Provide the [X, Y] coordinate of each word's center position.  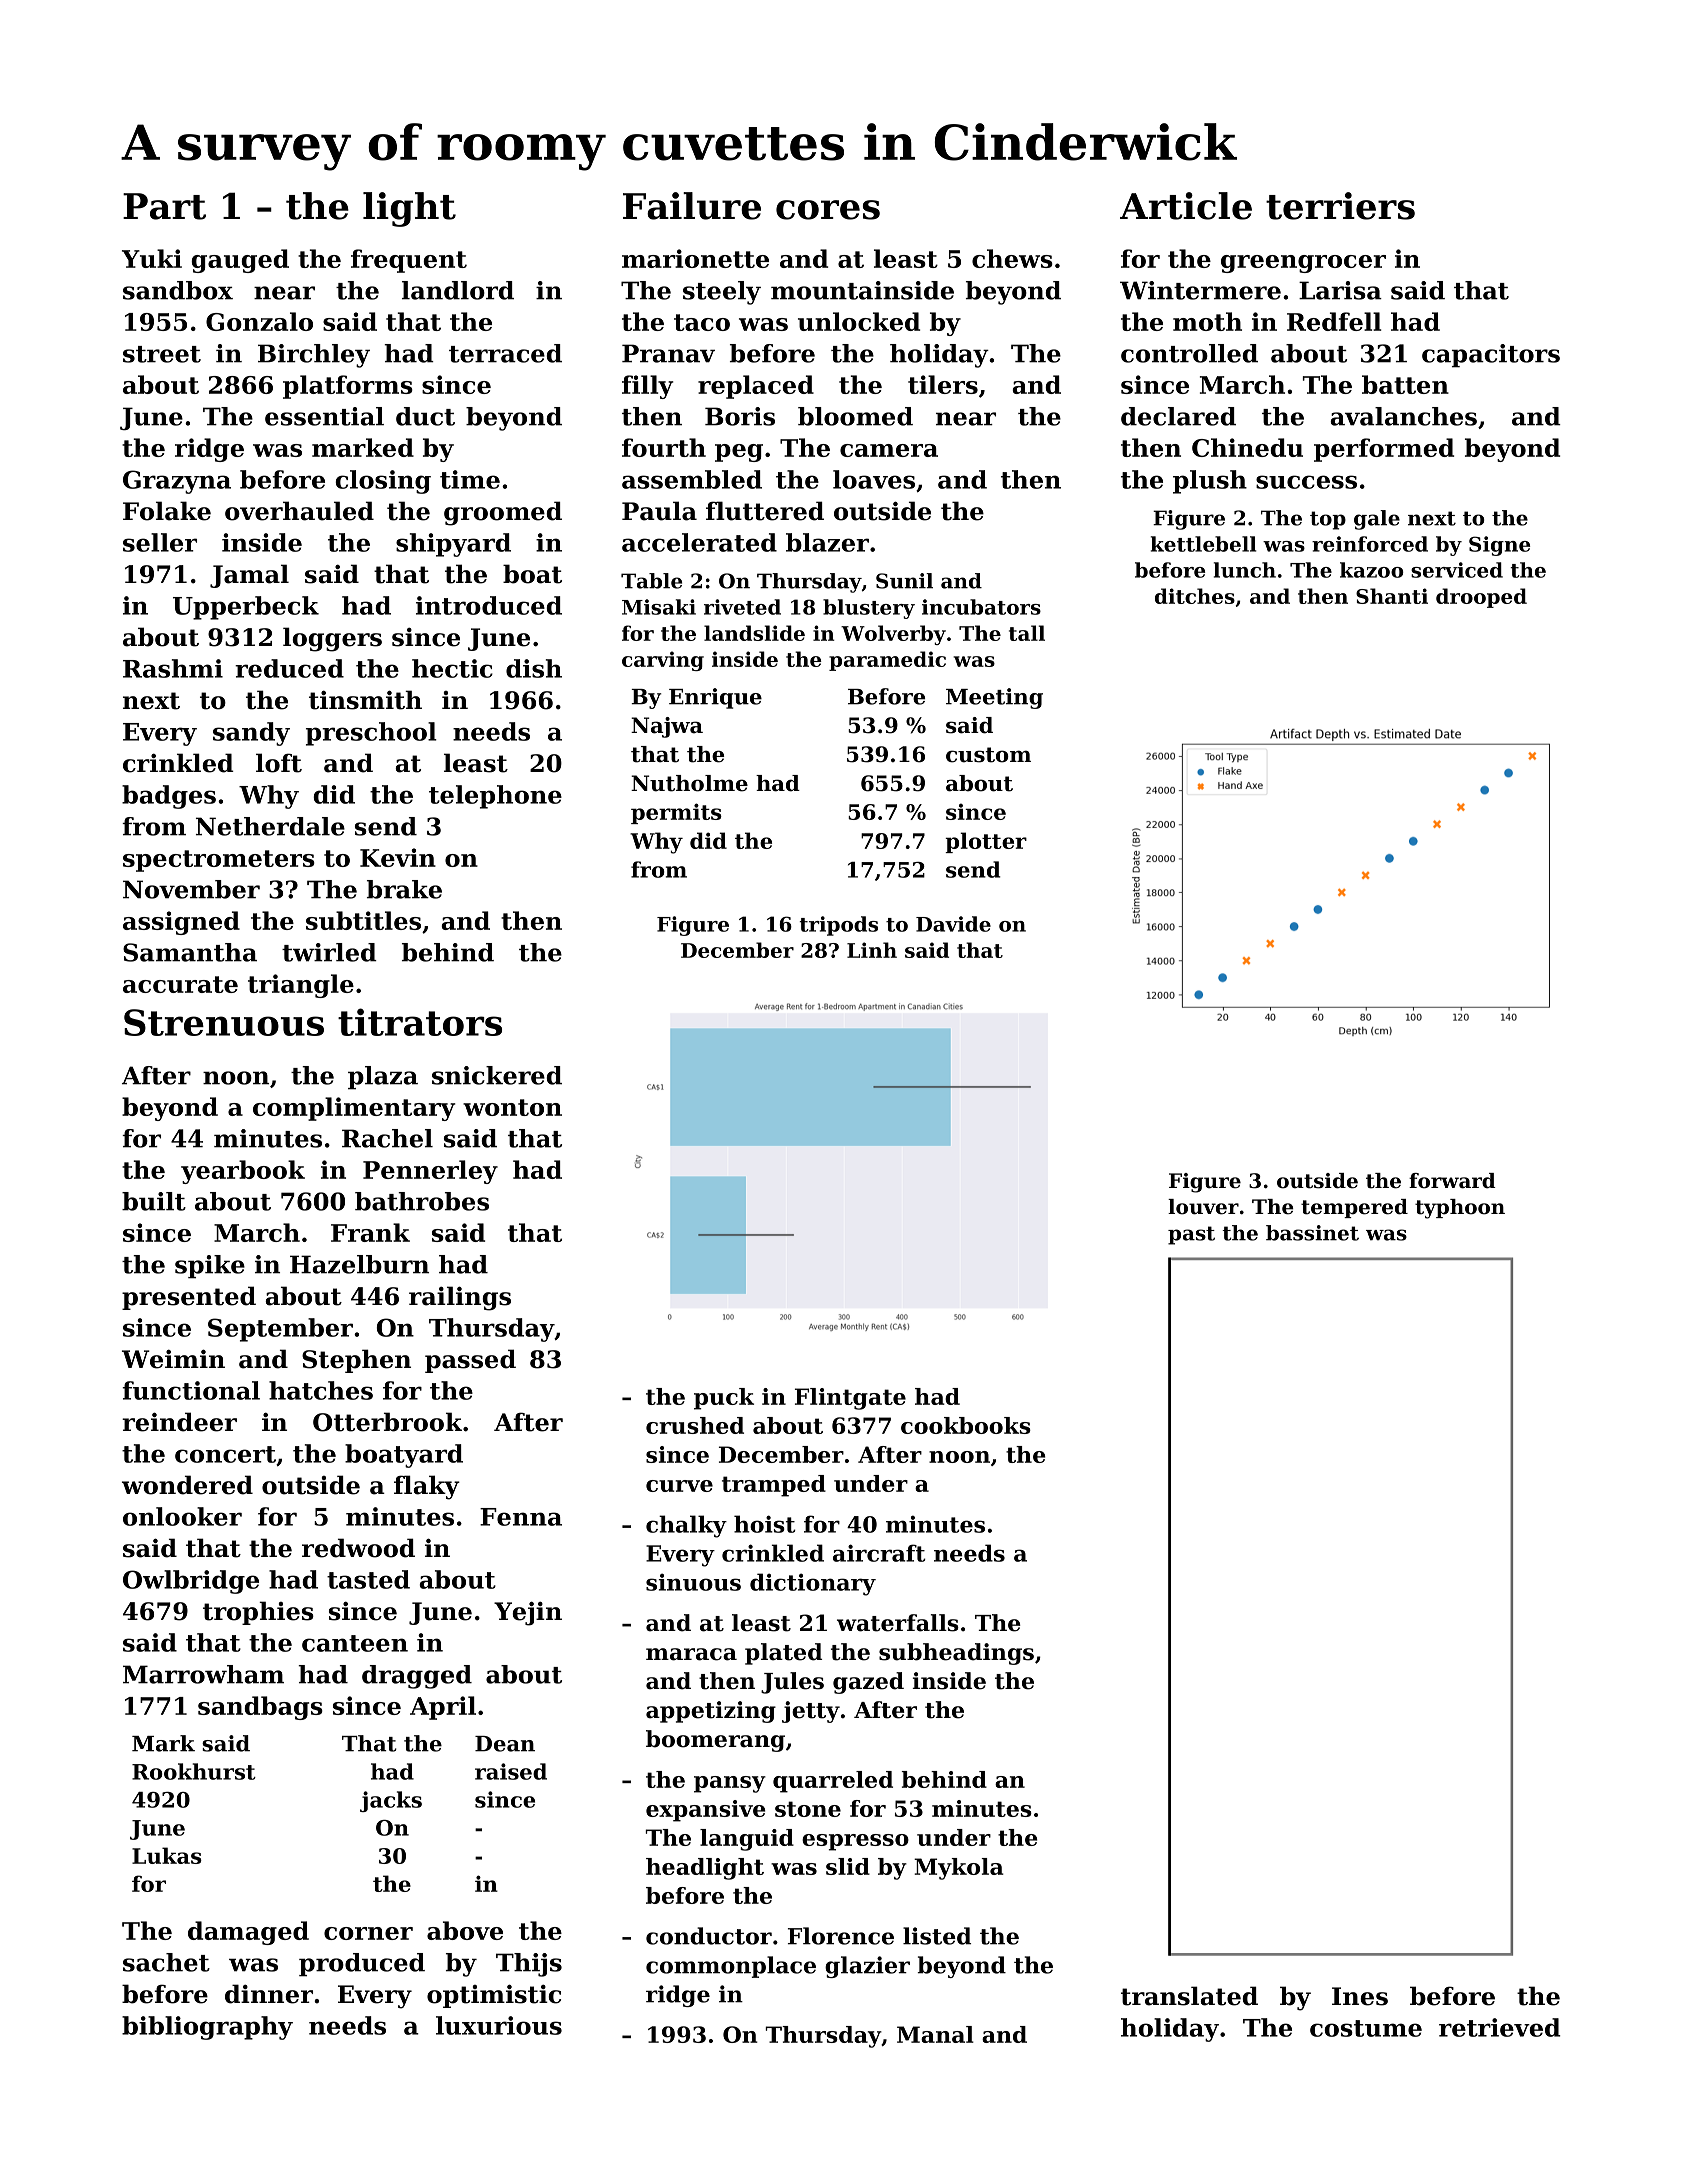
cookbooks [966, 1425]
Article [1186, 206]
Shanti [1392, 596]
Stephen [356, 1361]
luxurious [499, 2025]
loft [279, 763]
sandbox [178, 290]
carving [663, 661]
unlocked [859, 321]
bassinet [1312, 1233]
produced [362, 1965]
